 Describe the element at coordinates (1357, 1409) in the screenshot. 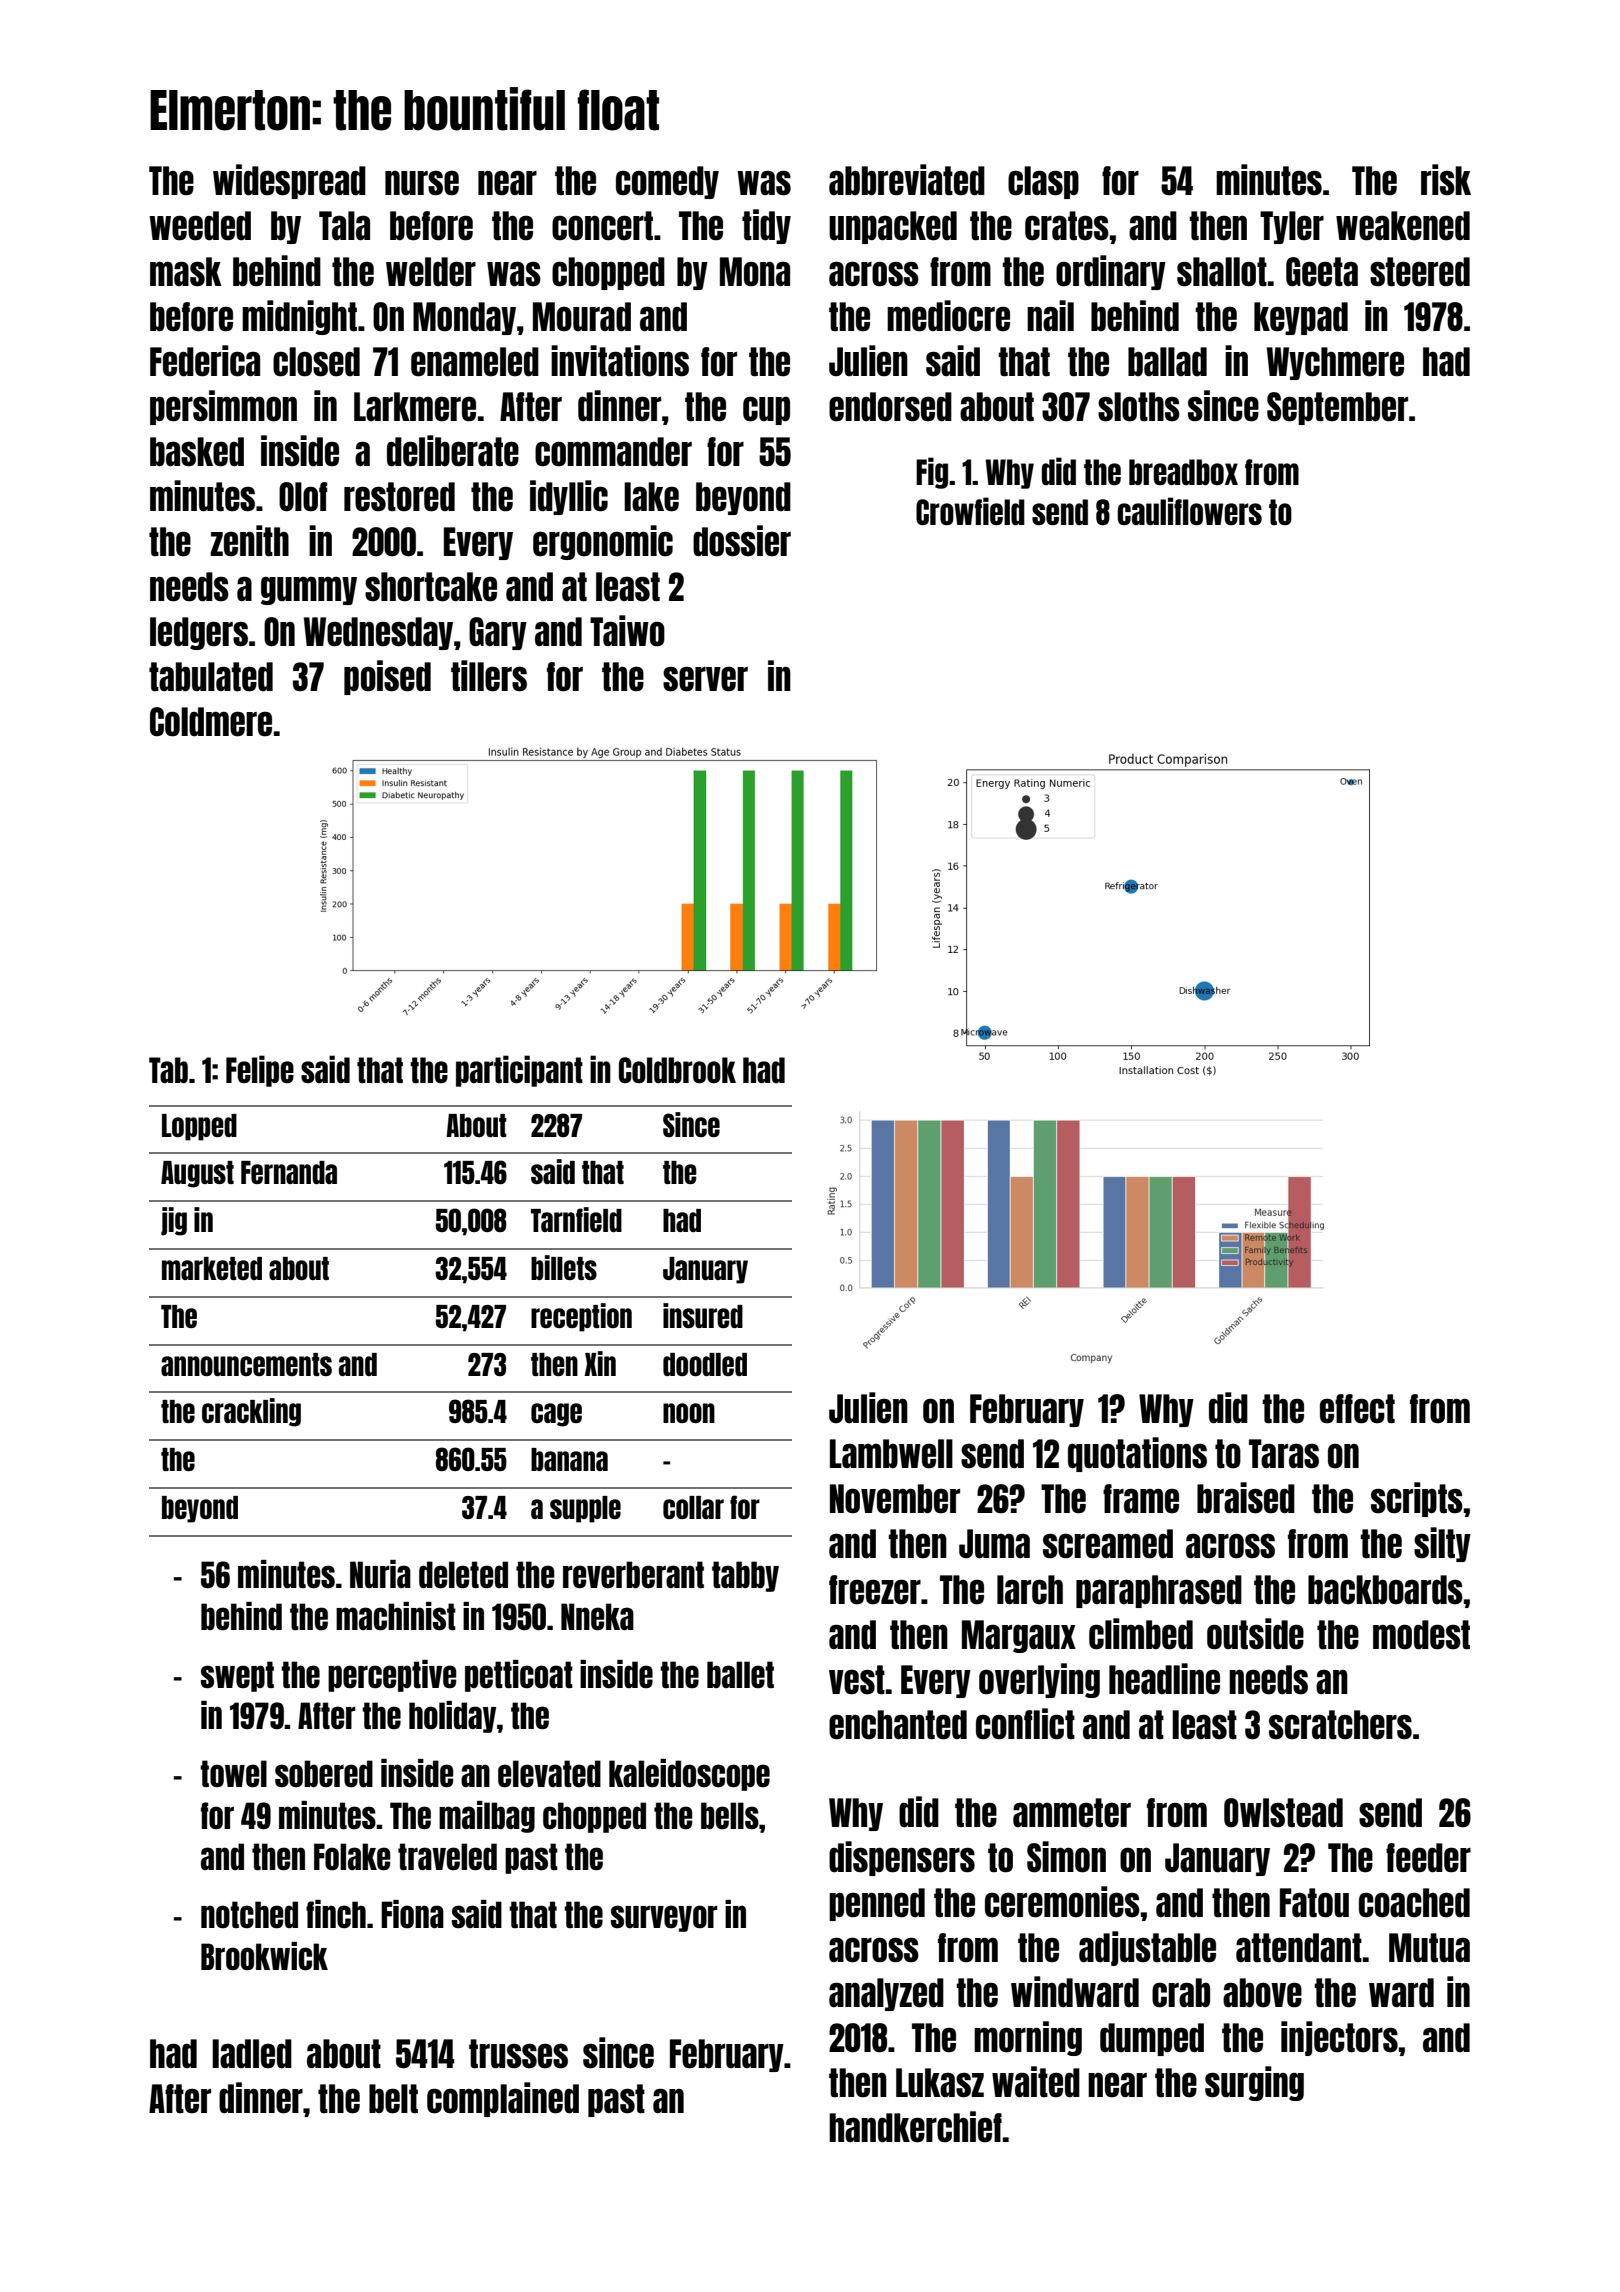

I see `effect` at that location.
